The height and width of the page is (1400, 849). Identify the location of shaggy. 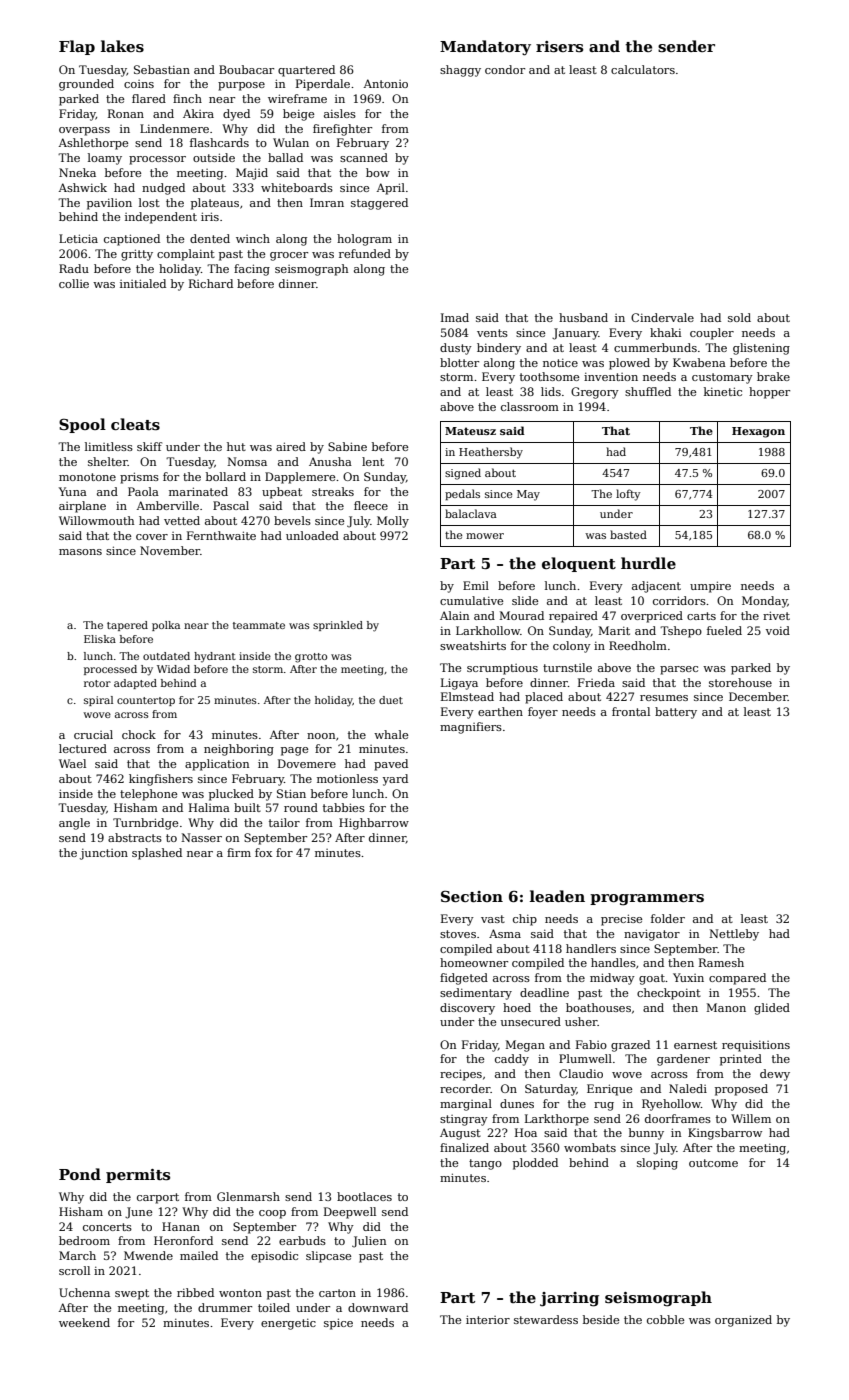
(460, 71).
